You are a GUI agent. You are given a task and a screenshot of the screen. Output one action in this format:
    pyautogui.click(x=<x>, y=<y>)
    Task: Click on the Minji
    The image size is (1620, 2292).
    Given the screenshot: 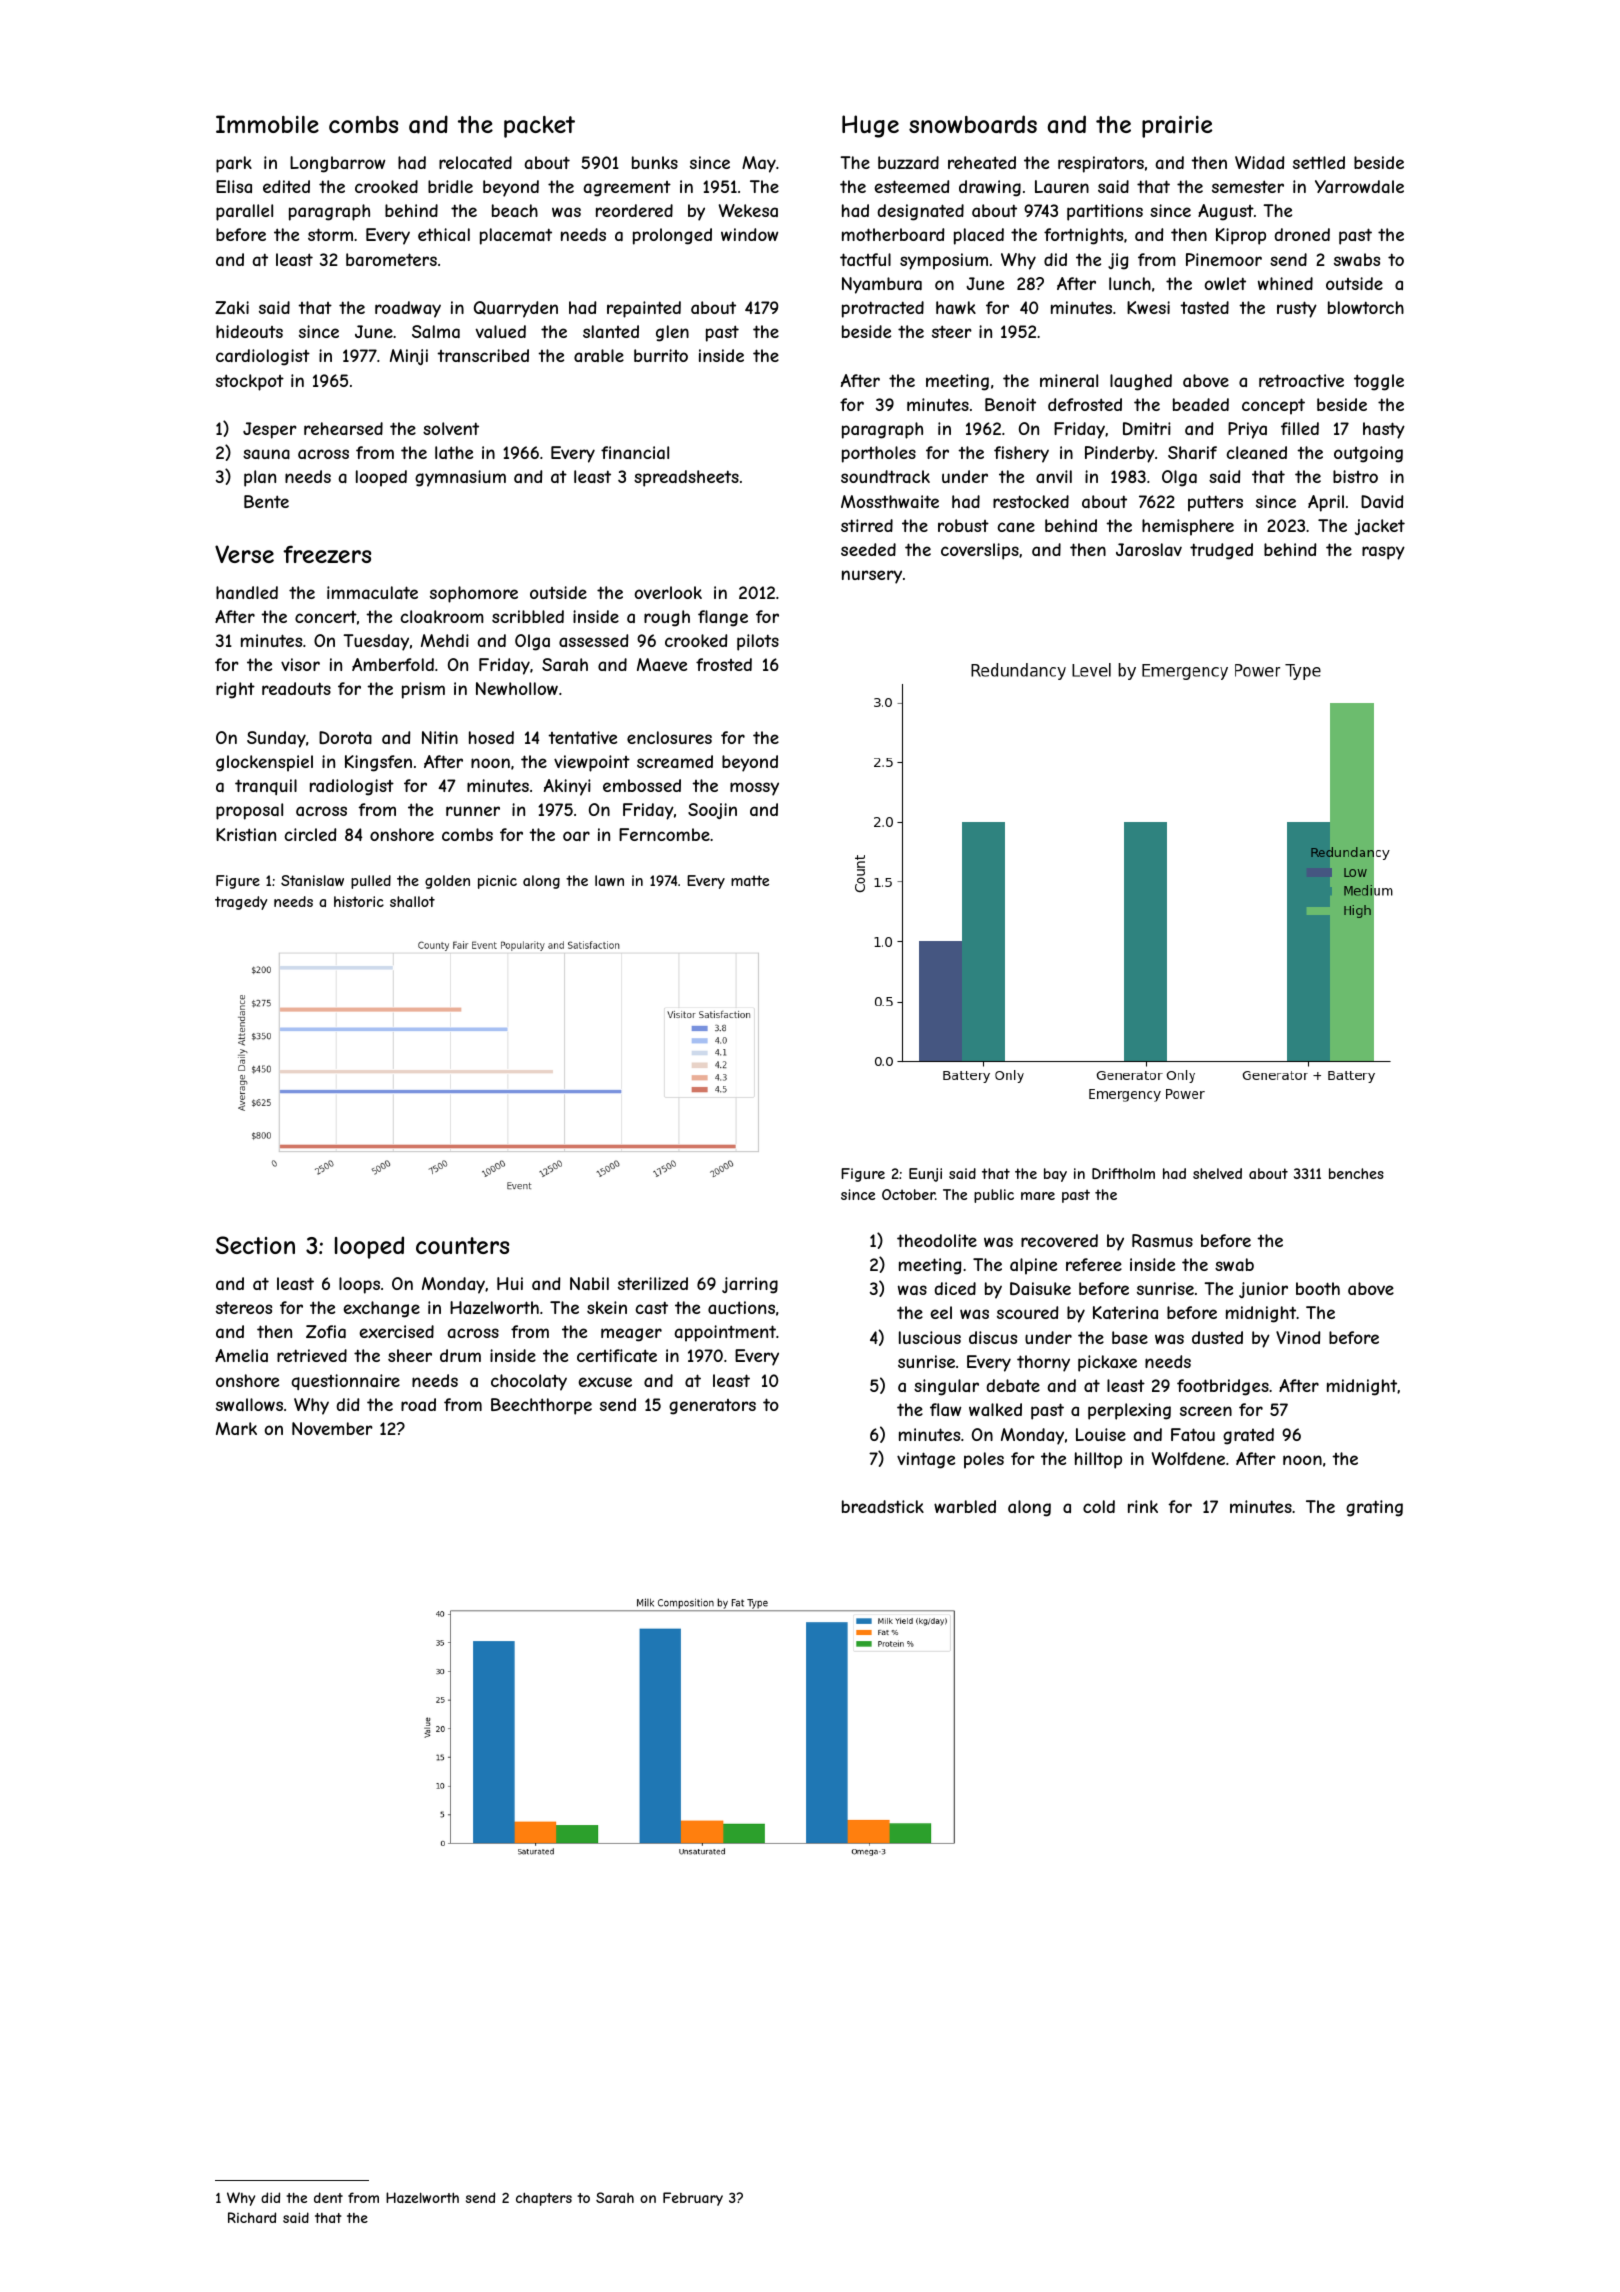 What is the action you would take?
    pyautogui.click(x=409, y=357)
